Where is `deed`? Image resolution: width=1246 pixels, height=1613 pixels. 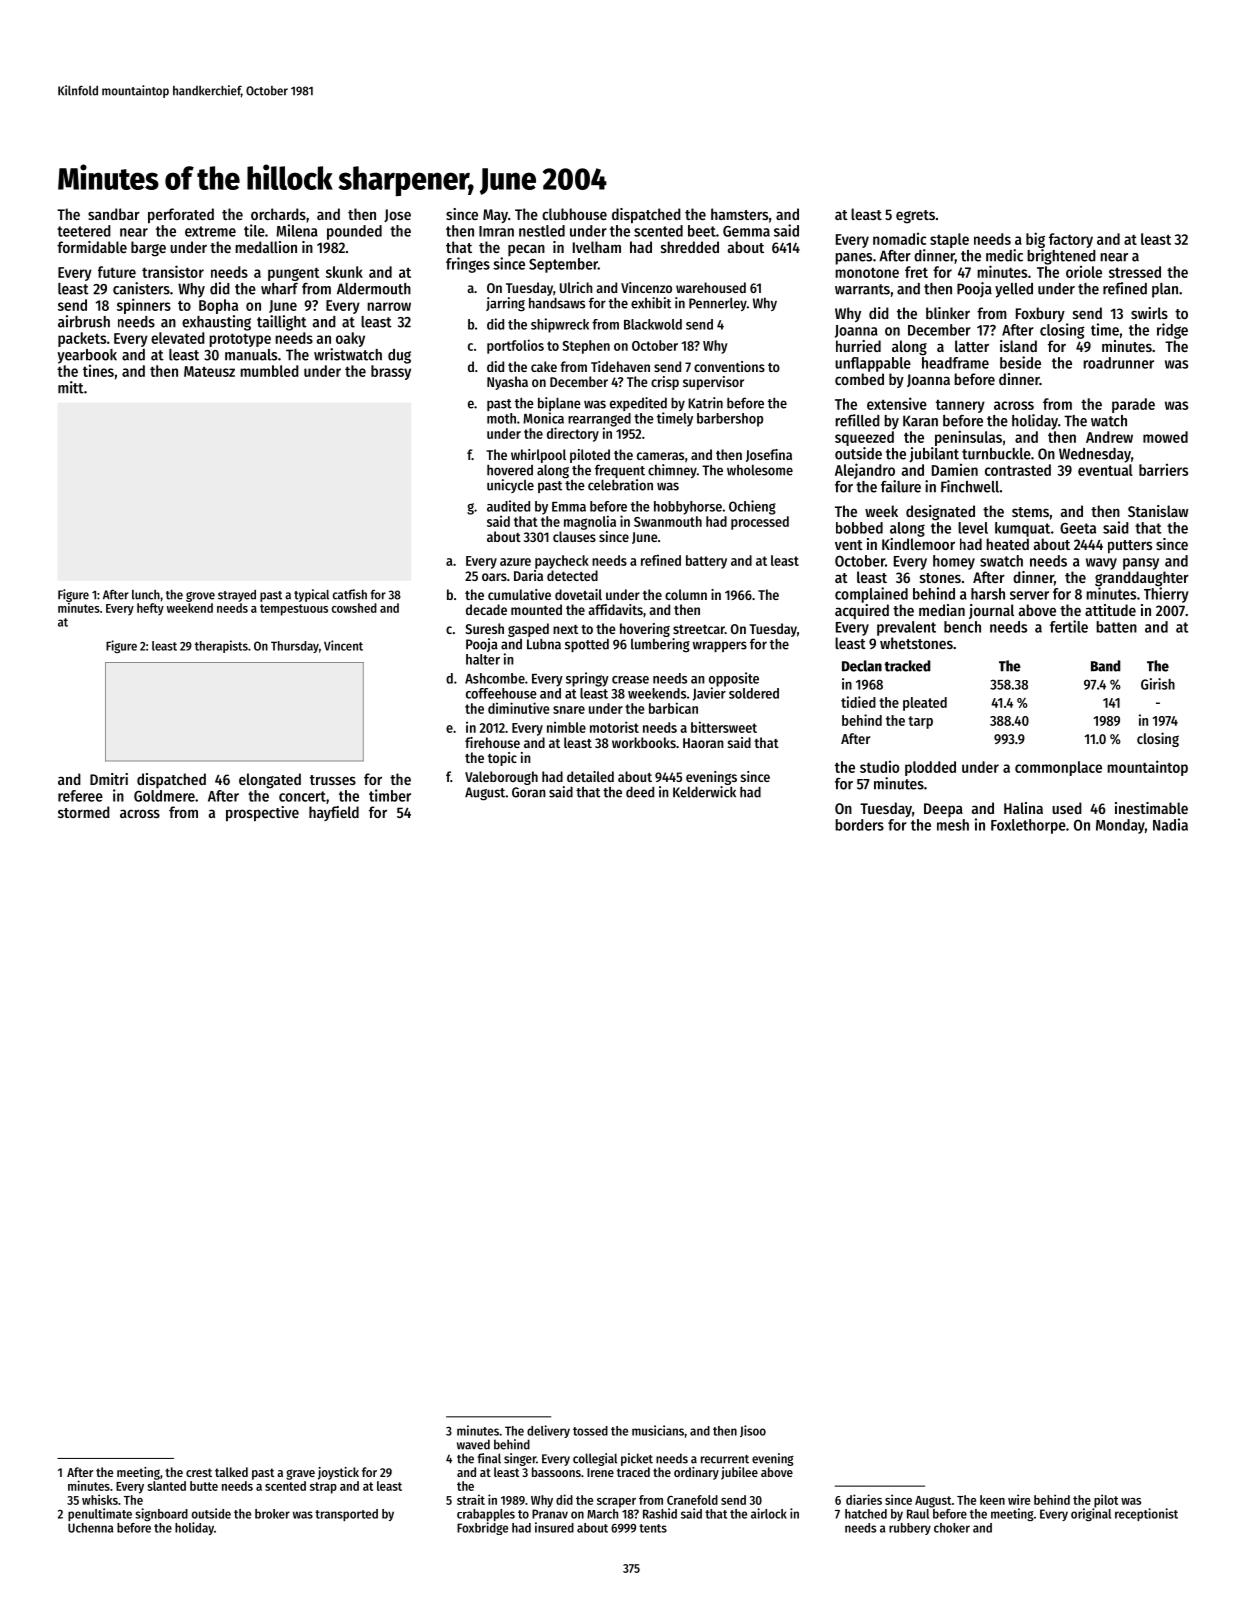
deed is located at coordinates (640, 792).
